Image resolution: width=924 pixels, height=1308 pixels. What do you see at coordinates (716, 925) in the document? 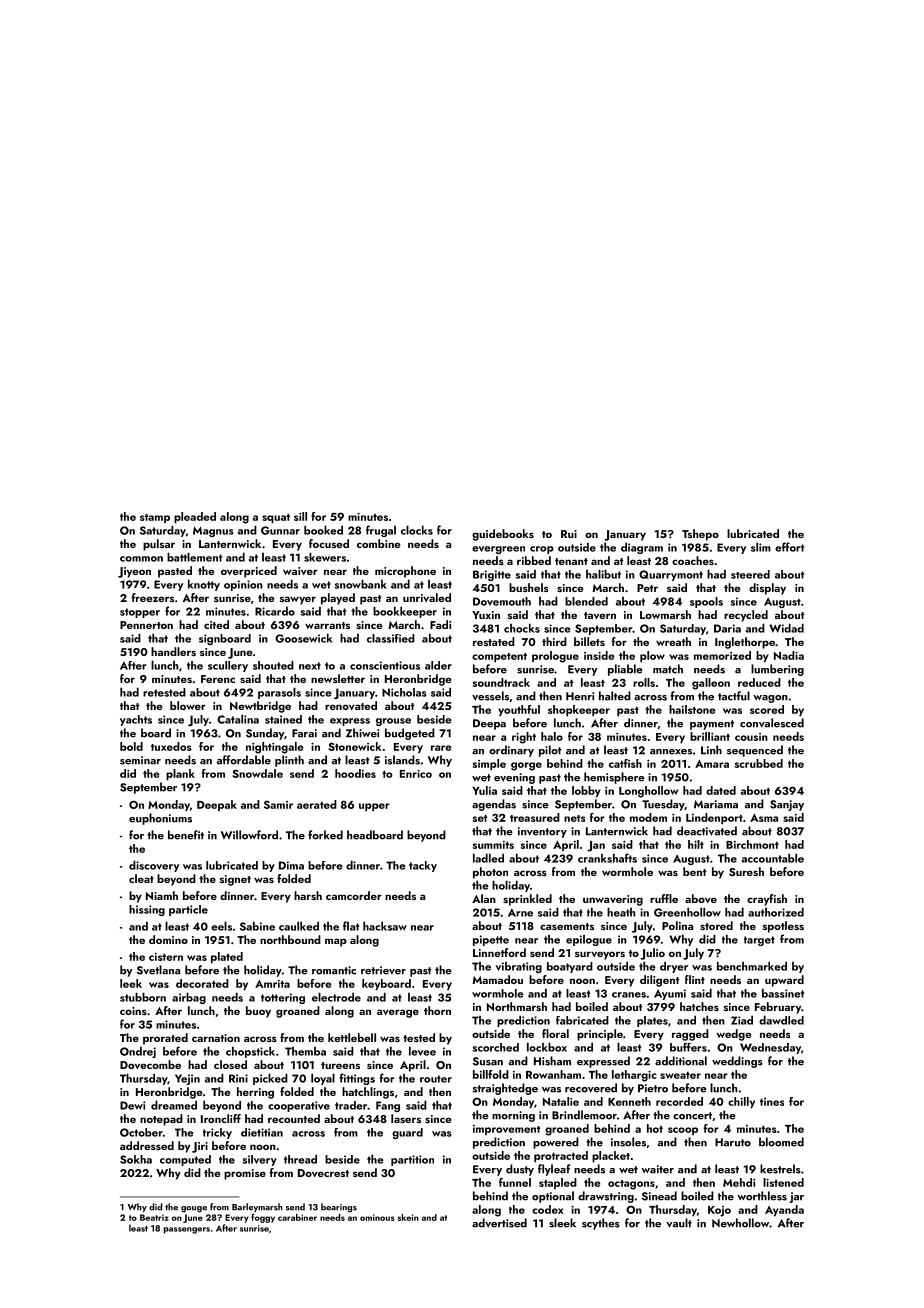
I see `stored` at bounding box center [716, 925].
